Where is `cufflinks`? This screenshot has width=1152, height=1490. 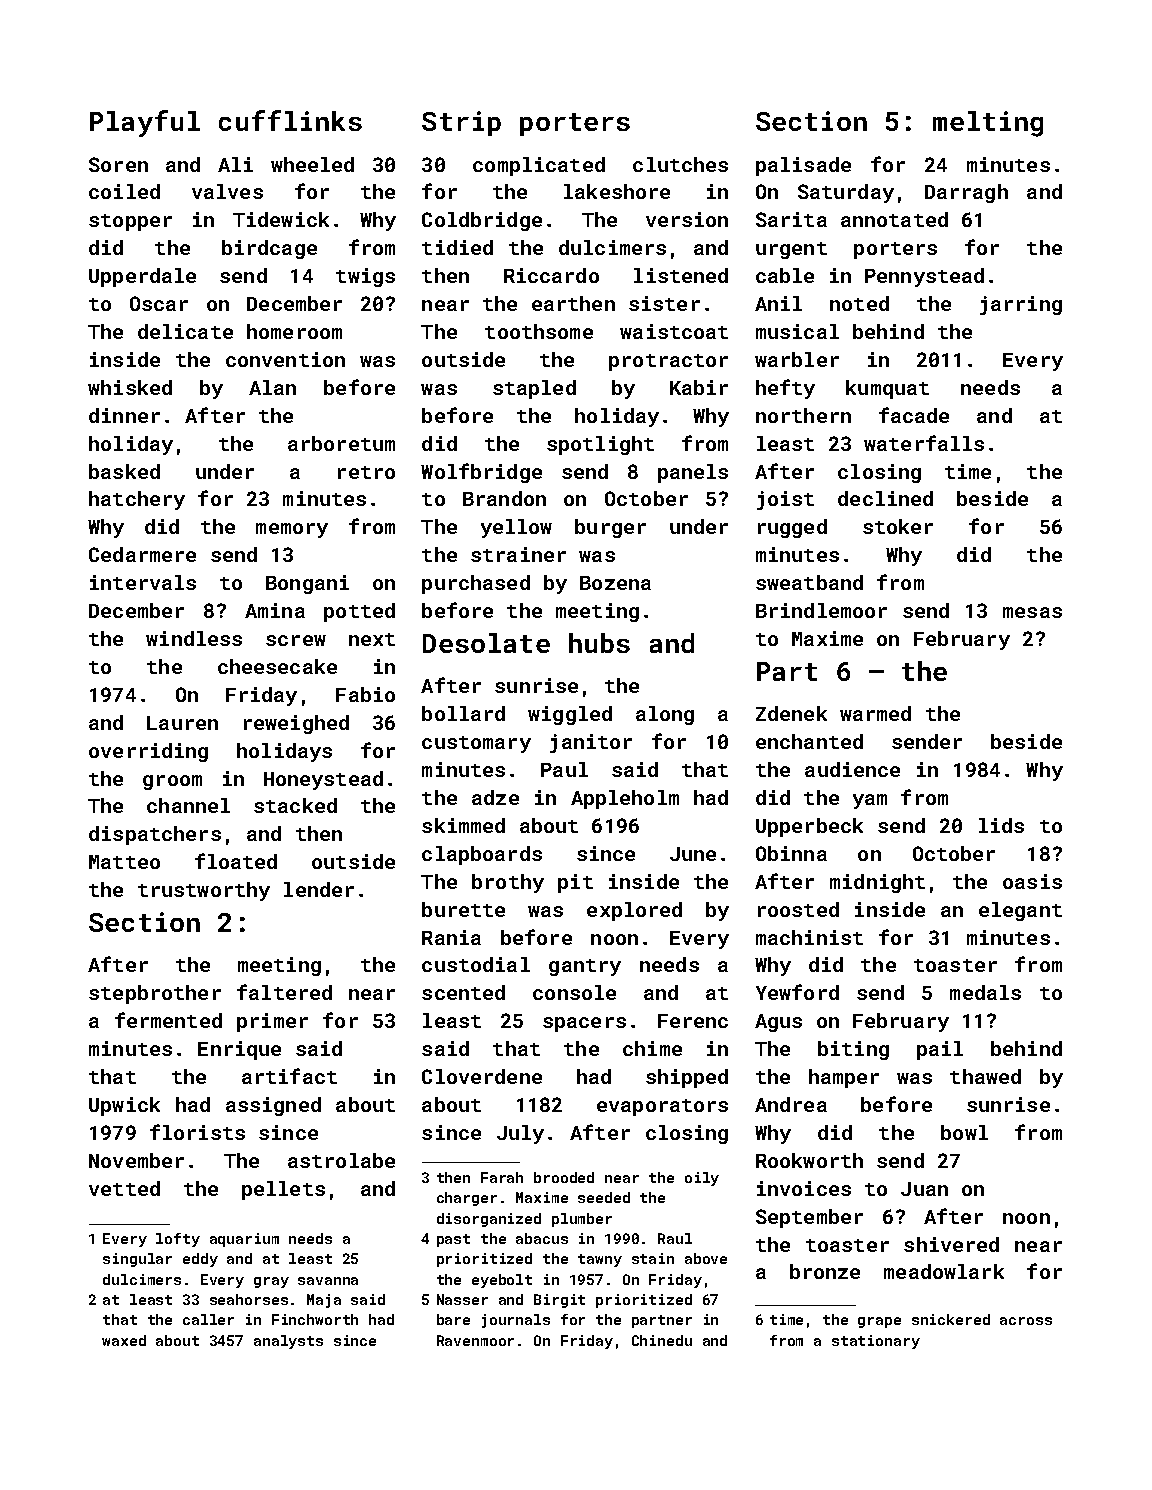
cufflinks is located at coordinates (290, 120).
